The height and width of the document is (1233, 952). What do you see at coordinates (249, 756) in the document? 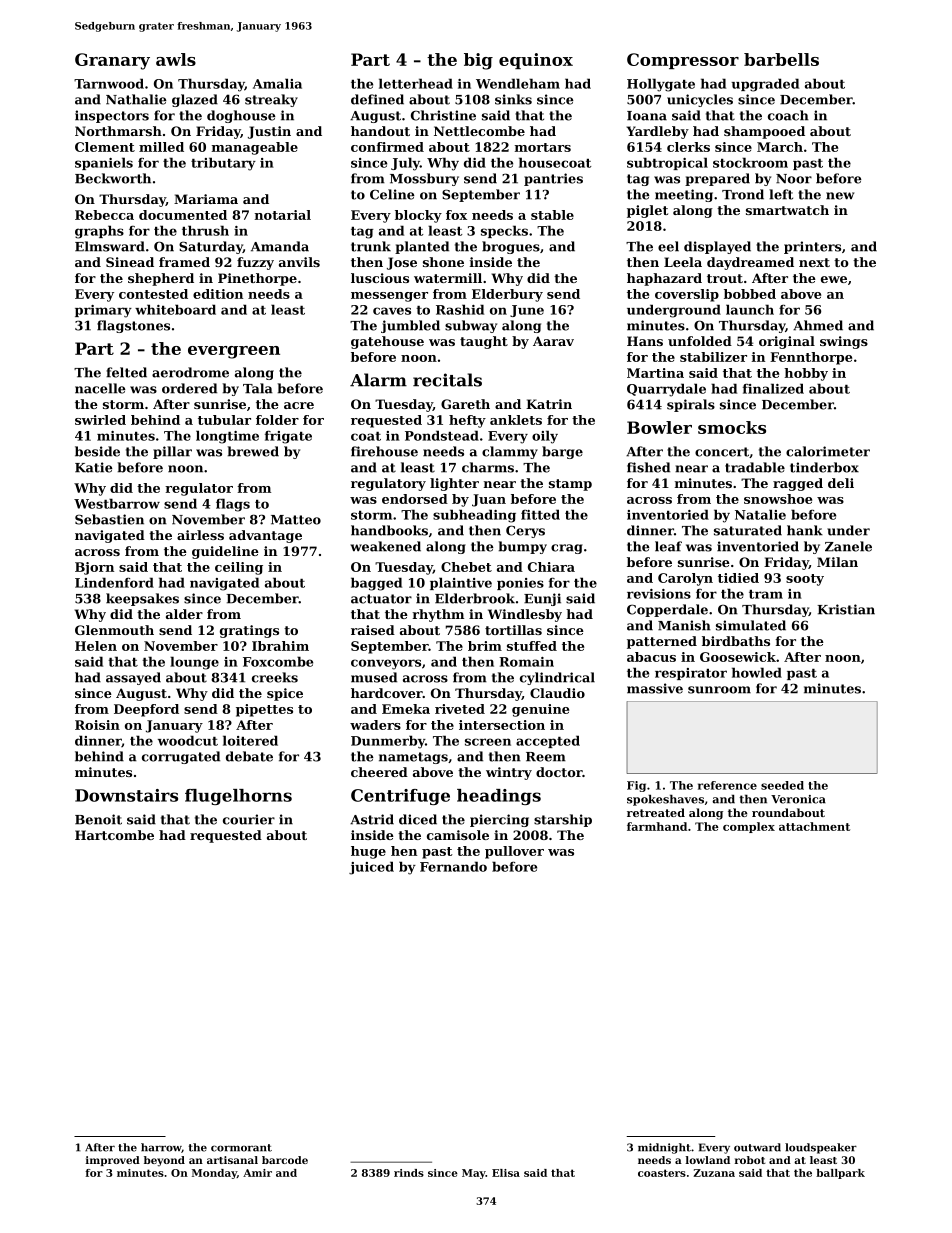
I see `debate` at bounding box center [249, 756].
